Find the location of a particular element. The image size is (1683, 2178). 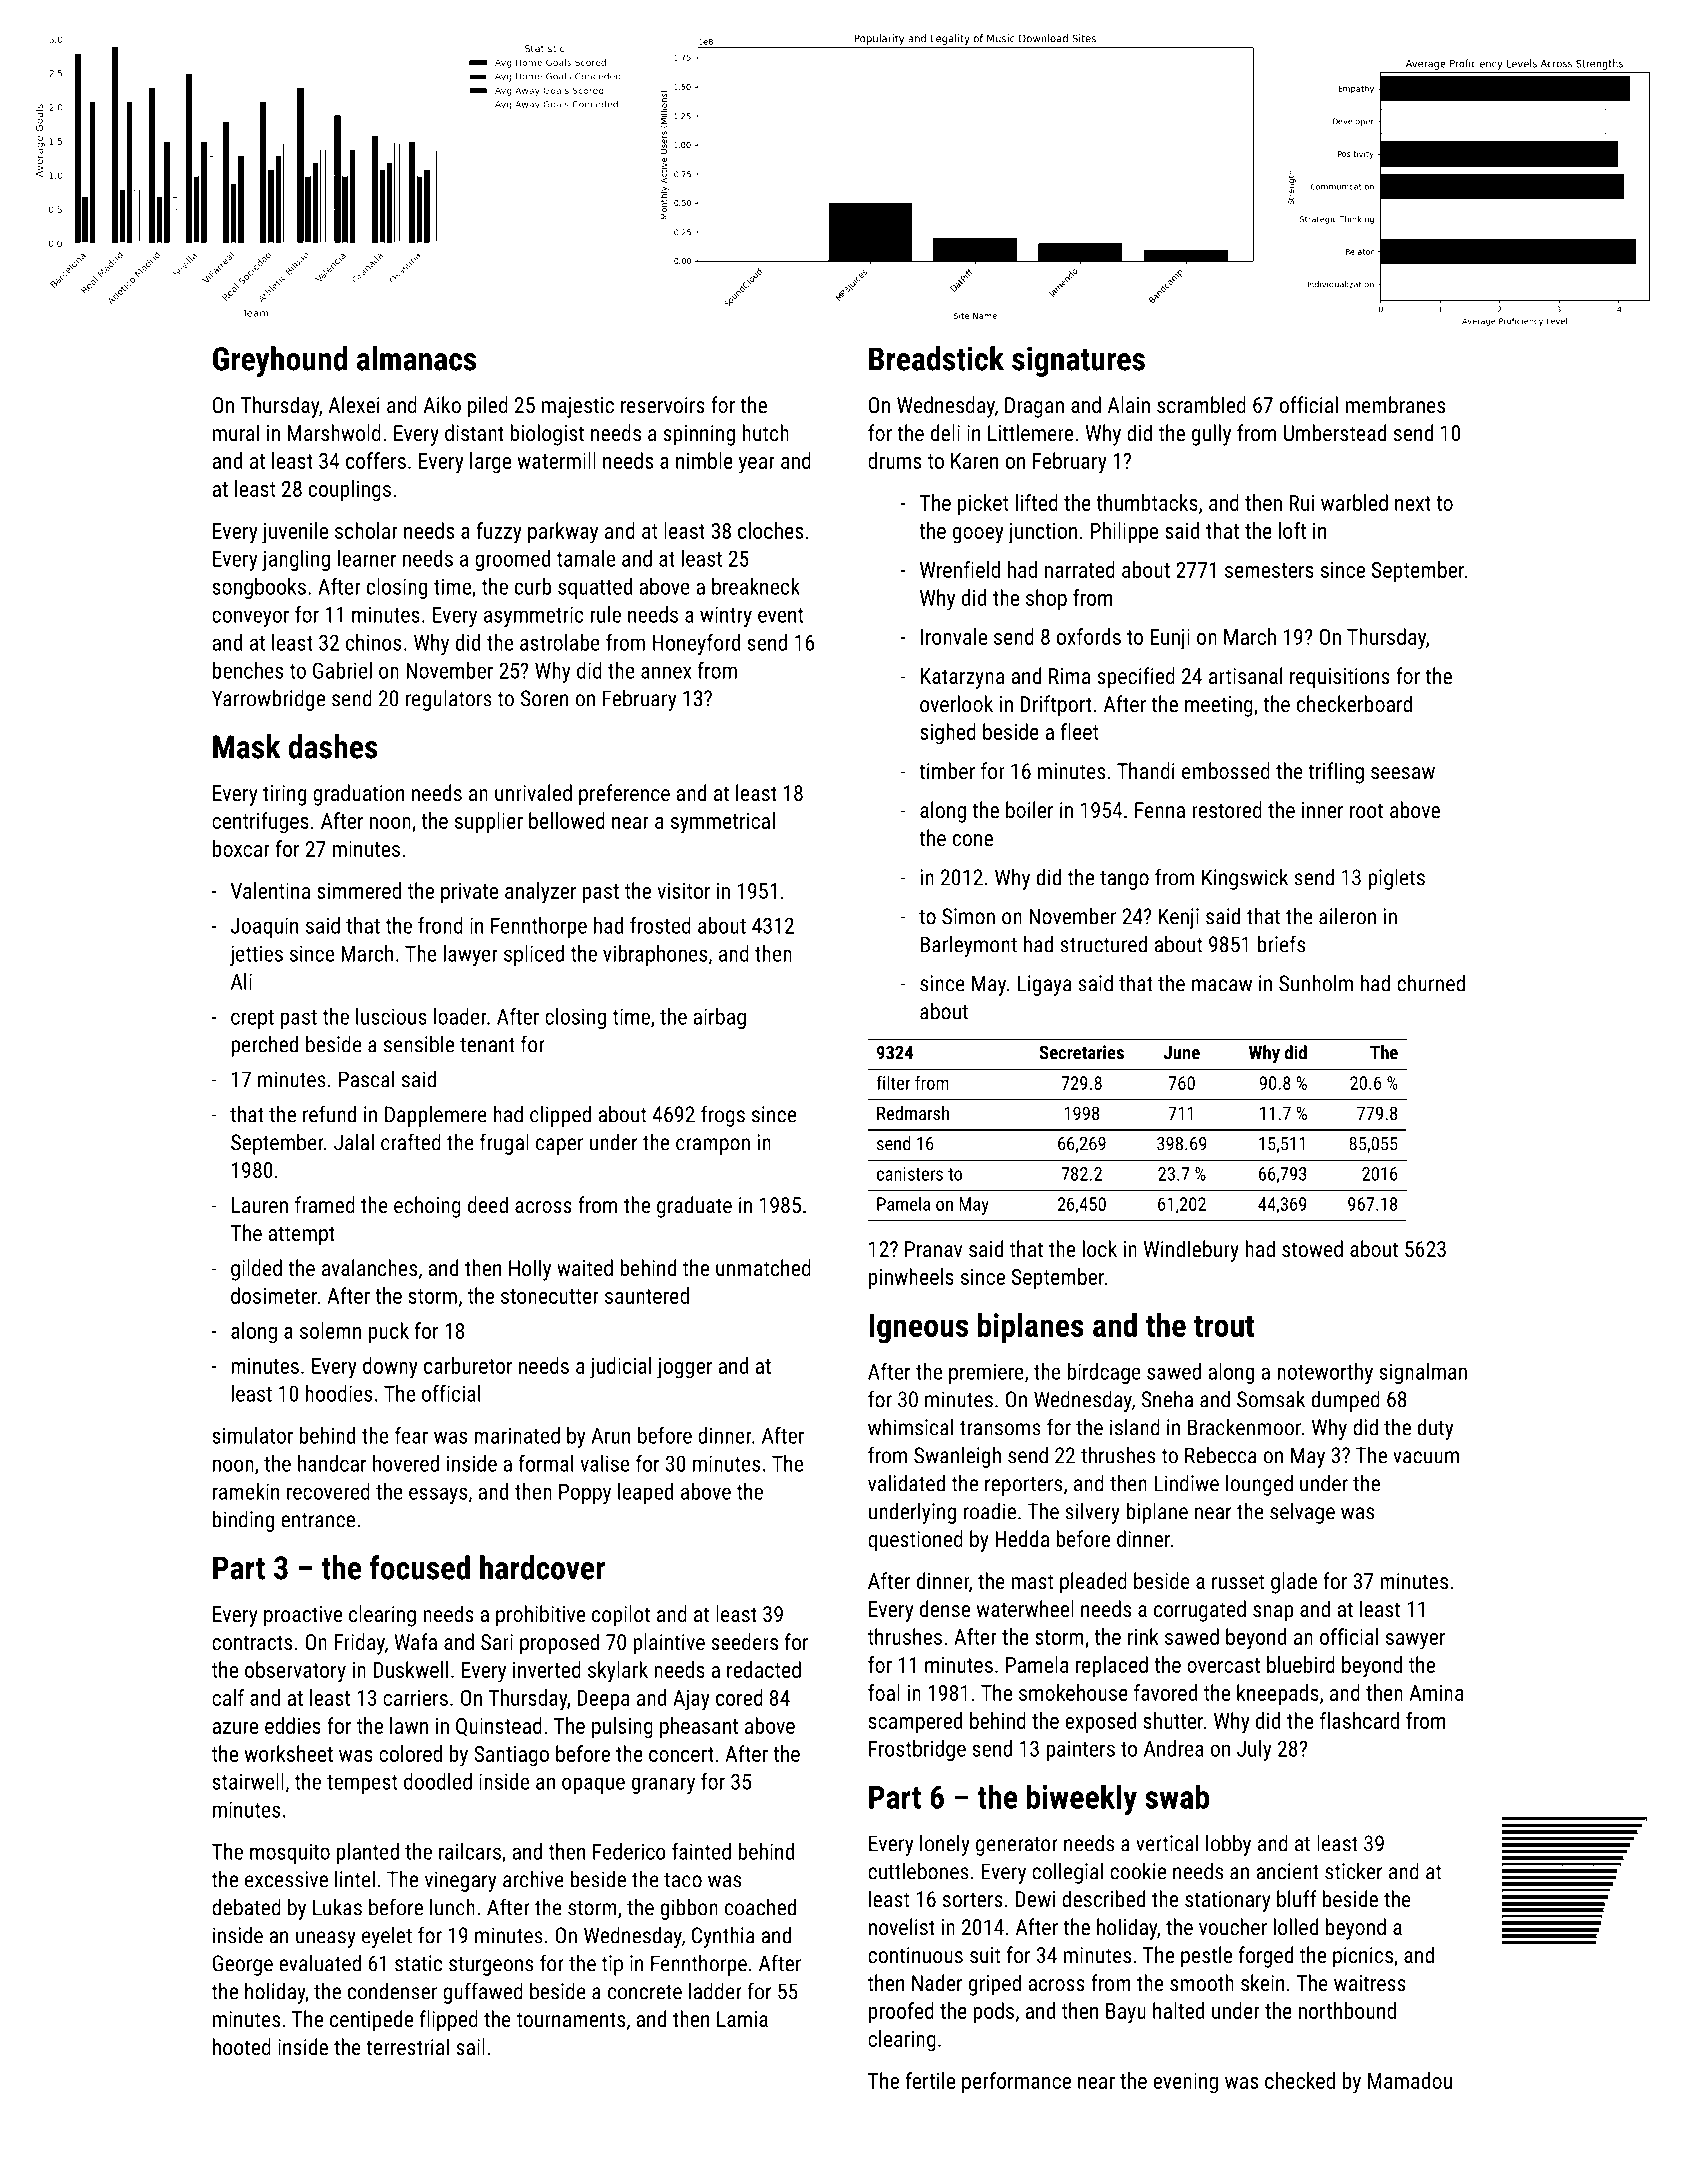

hooted is located at coordinates (242, 2046).
